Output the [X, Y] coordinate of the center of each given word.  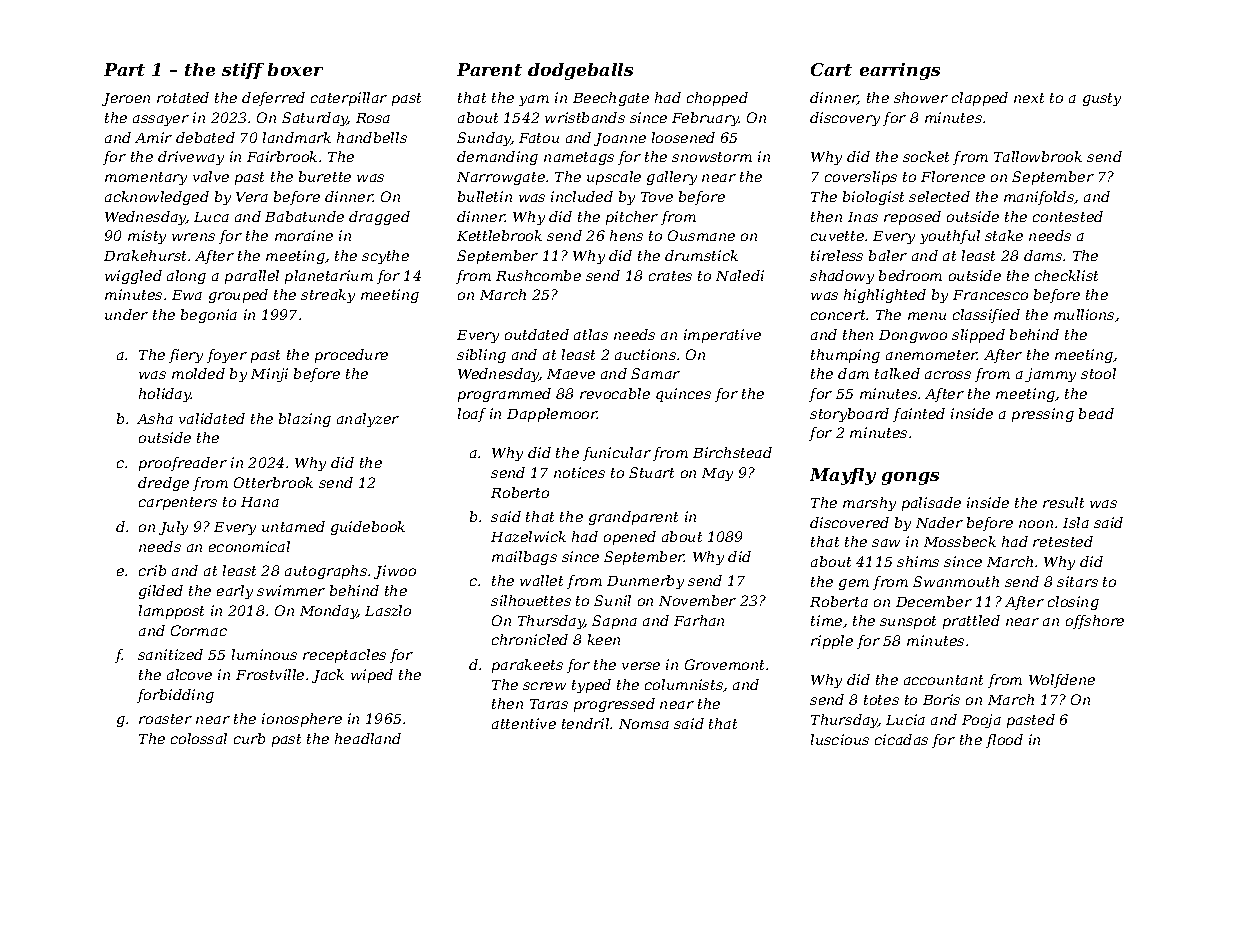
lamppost [171, 612]
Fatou [539, 138]
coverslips [861, 178]
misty [147, 237]
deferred [273, 99]
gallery [672, 178]
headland [368, 738]
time [826, 620]
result [1063, 502]
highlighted [885, 296]
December [934, 601]
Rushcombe [538, 275]
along [186, 277]
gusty [1102, 99]
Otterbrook [273, 482]
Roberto [520, 492]
